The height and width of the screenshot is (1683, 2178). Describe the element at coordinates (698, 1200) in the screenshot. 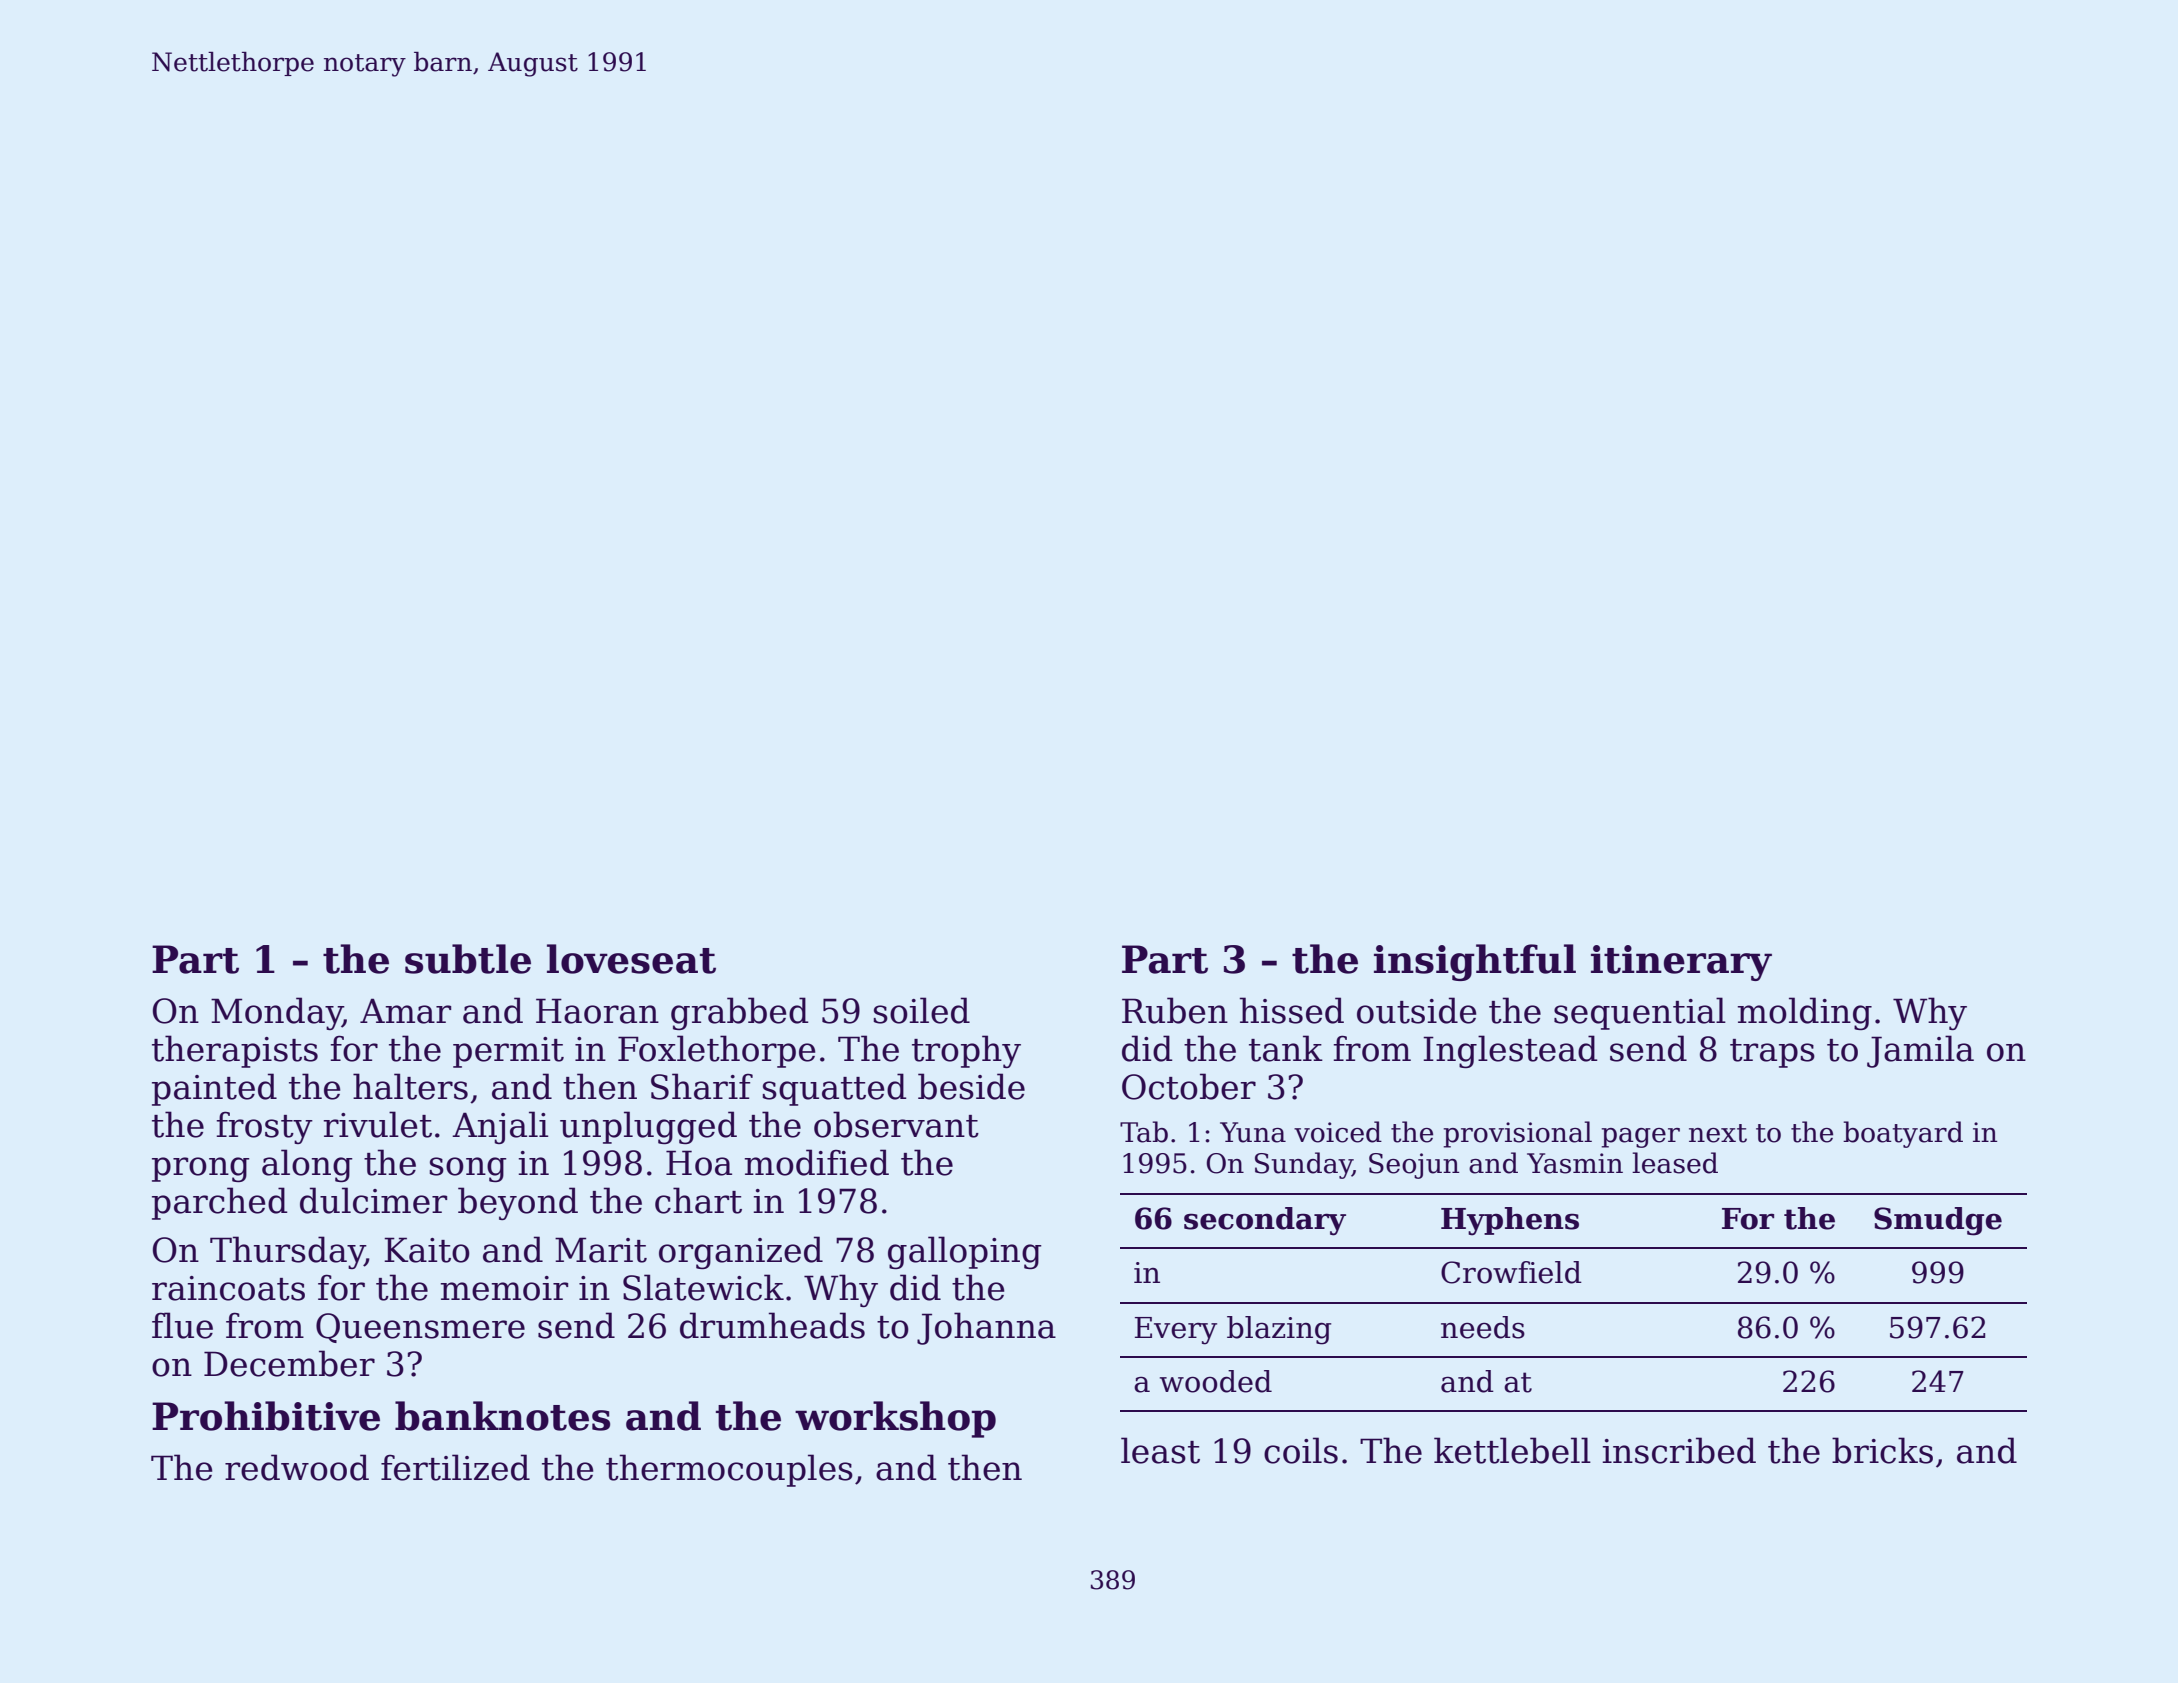

I see `chart` at that location.
